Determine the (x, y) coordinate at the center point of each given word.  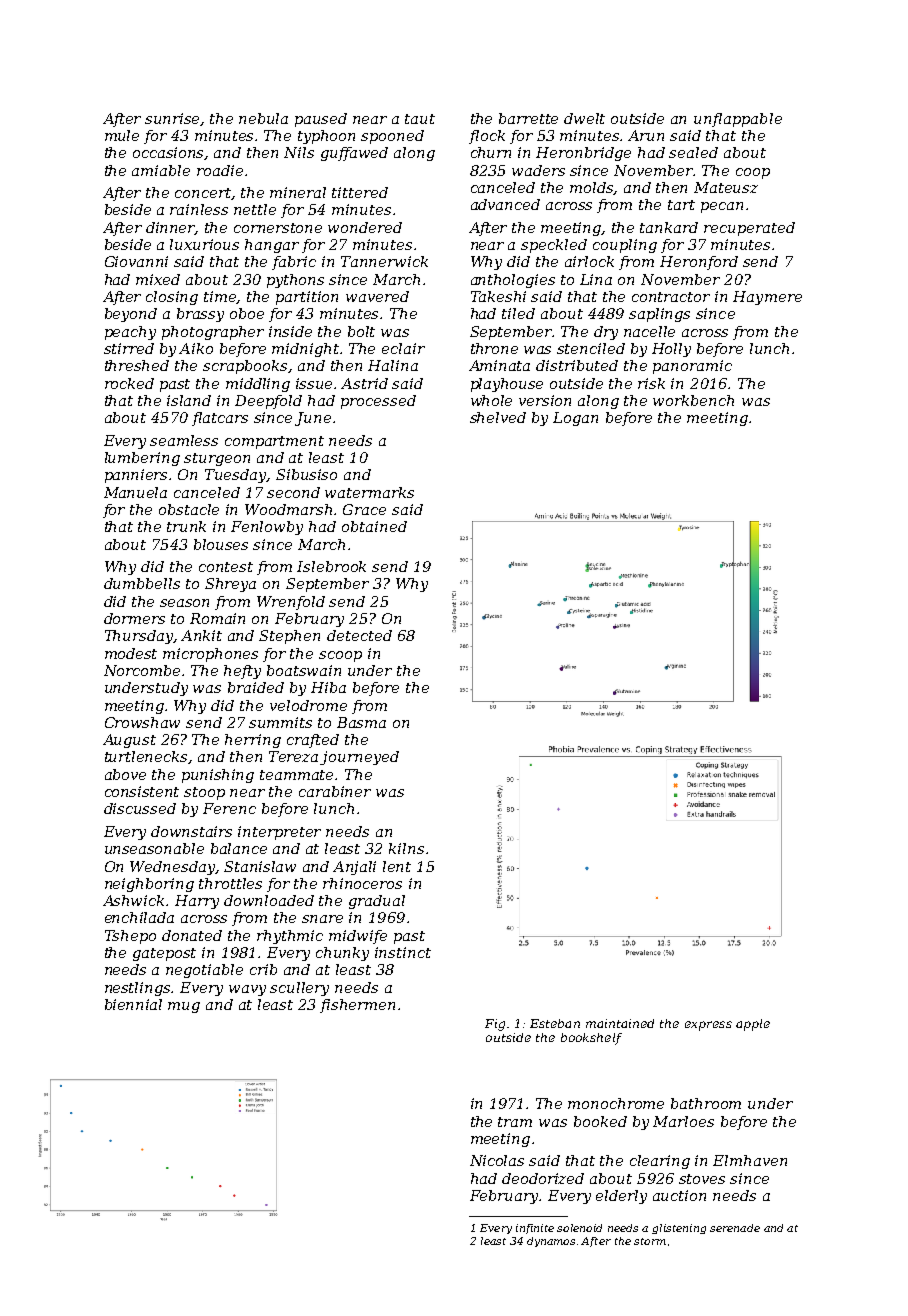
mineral (298, 192)
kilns (406, 848)
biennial (133, 1004)
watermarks (369, 492)
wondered (365, 227)
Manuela (135, 492)
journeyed (359, 758)
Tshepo (130, 937)
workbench (693, 400)
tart (681, 205)
